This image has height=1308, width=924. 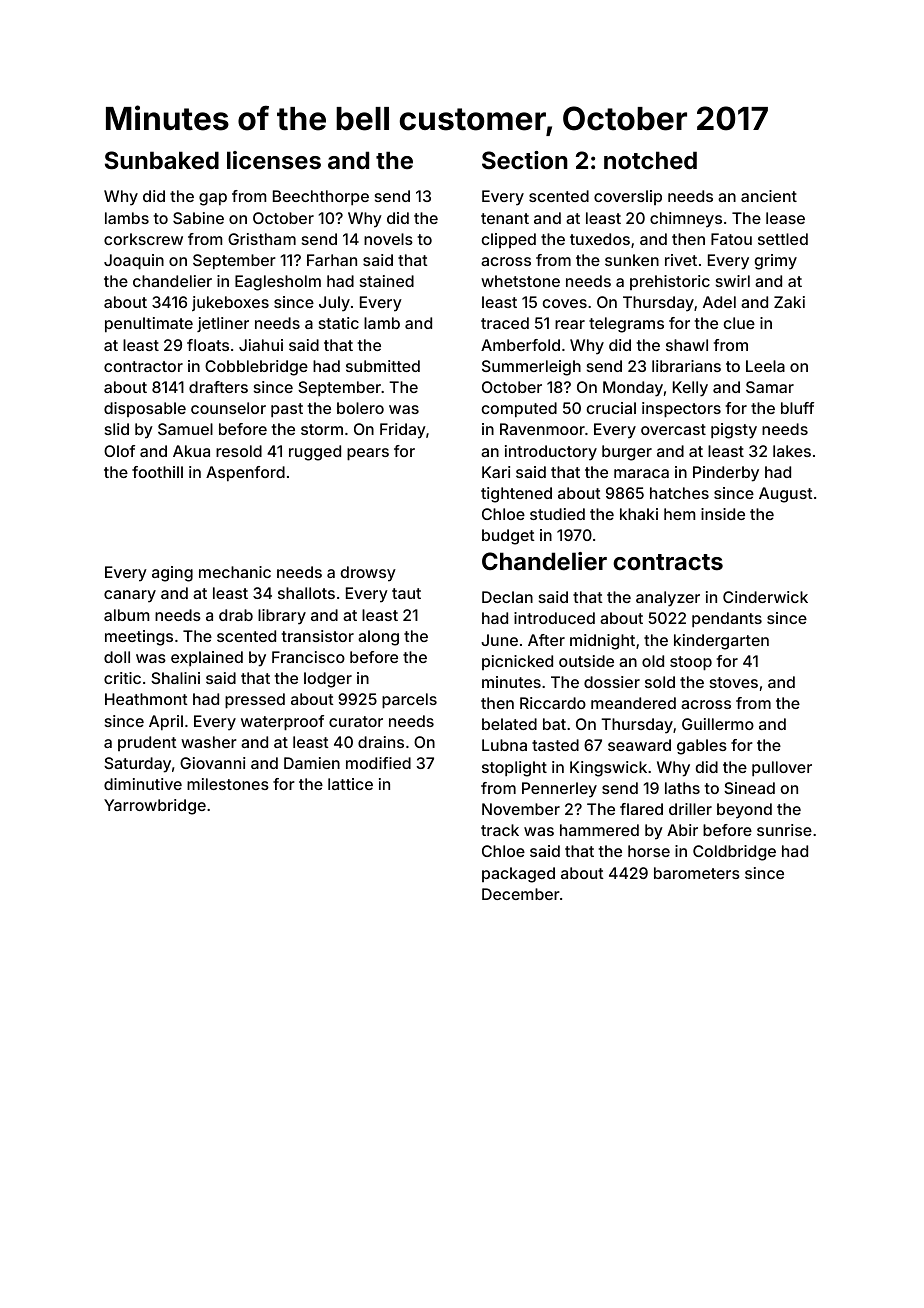 I want to click on Samar, so click(x=770, y=387).
